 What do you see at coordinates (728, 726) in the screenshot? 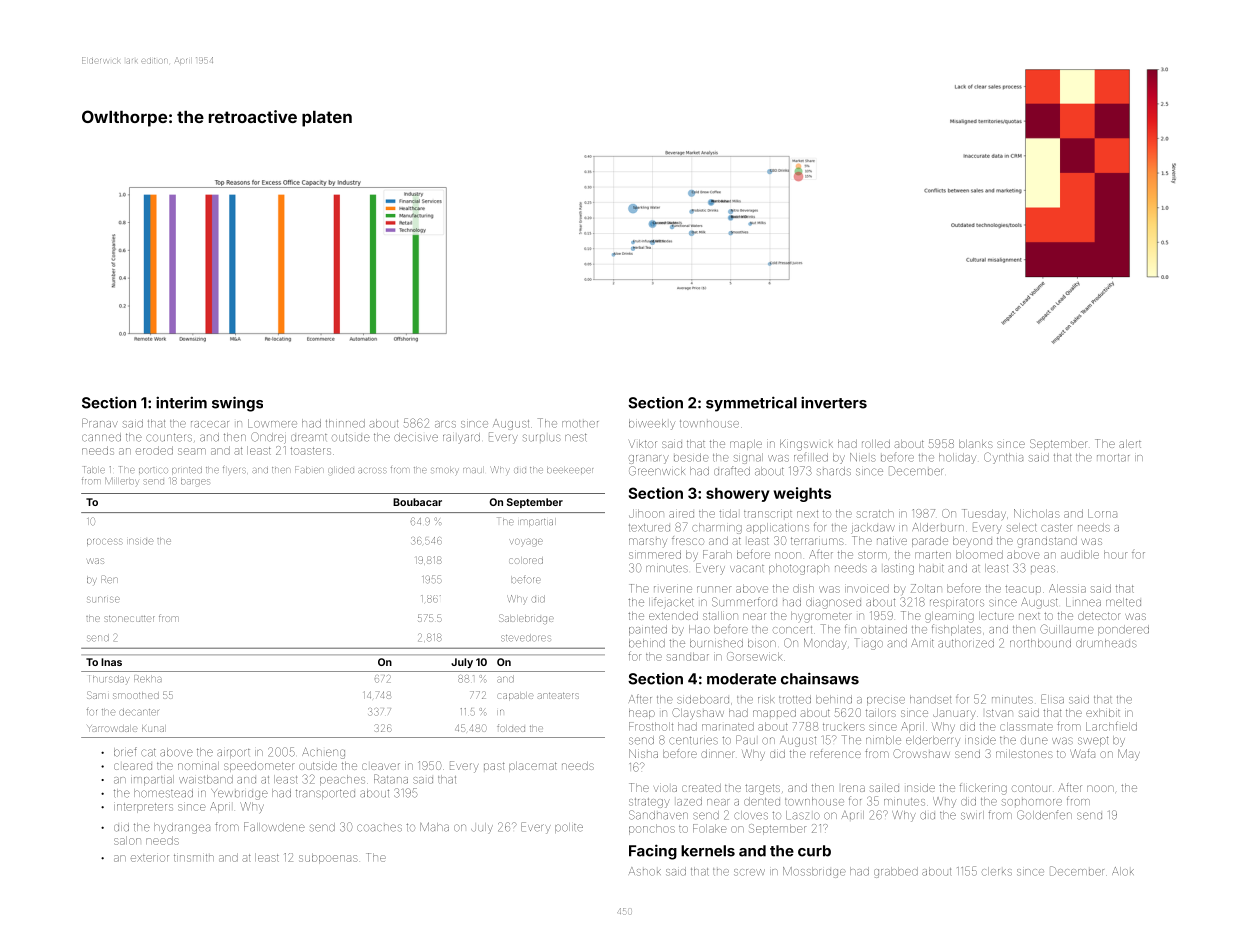
I see `marinated` at bounding box center [728, 726].
